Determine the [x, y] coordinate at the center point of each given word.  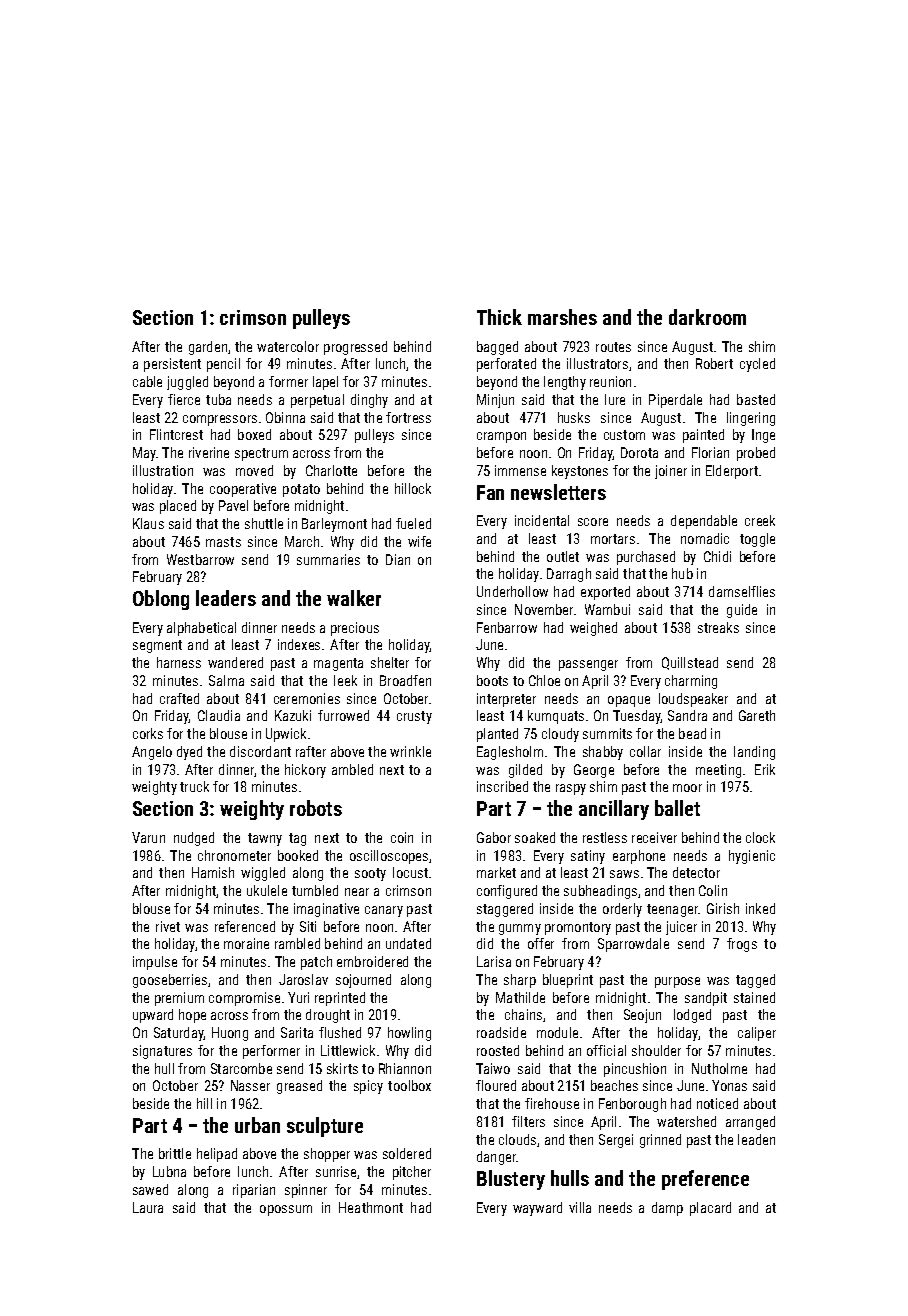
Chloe [544, 680]
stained [754, 997]
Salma [226, 680]
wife [419, 541]
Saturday [178, 1034]
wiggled [263, 874]
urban [257, 1125]
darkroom [707, 317]
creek [760, 520]
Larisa [494, 961]
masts [223, 542]
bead [692, 733]
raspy [571, 789]
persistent [172, 365]
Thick [499, 317]
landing [754, 753]
